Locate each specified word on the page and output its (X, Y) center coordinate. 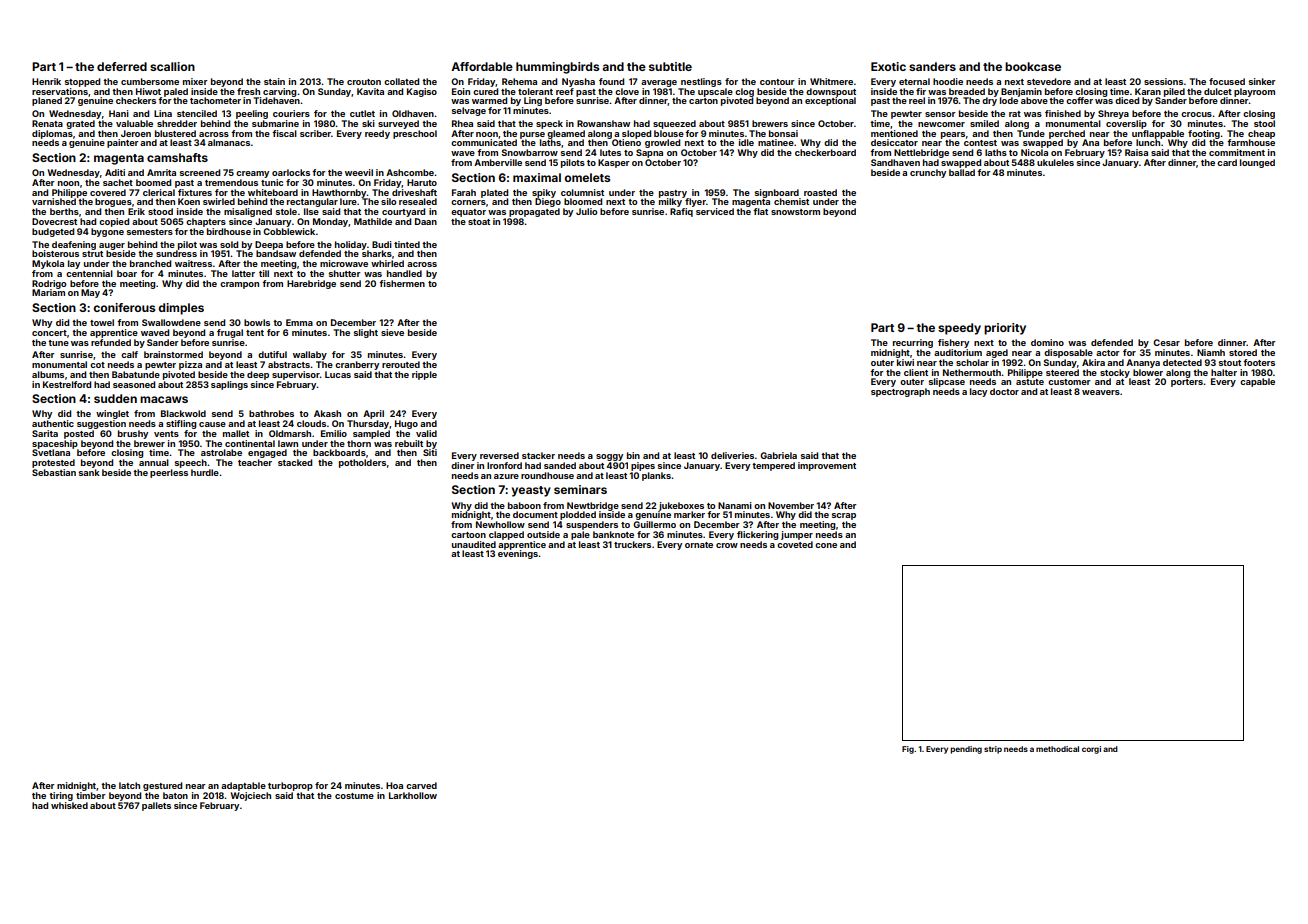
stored (1243, 352)
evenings (518, 554)
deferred (122, 66)
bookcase (1033, 66)
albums (48, 374)
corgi (1091, 750)
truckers (632, 544)
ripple (424, 375)
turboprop (290, 786)
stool (1264, 123)
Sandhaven (895, 162)
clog (744, 92)
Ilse (311, 211)
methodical (1057, 749)
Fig (908, 750)
